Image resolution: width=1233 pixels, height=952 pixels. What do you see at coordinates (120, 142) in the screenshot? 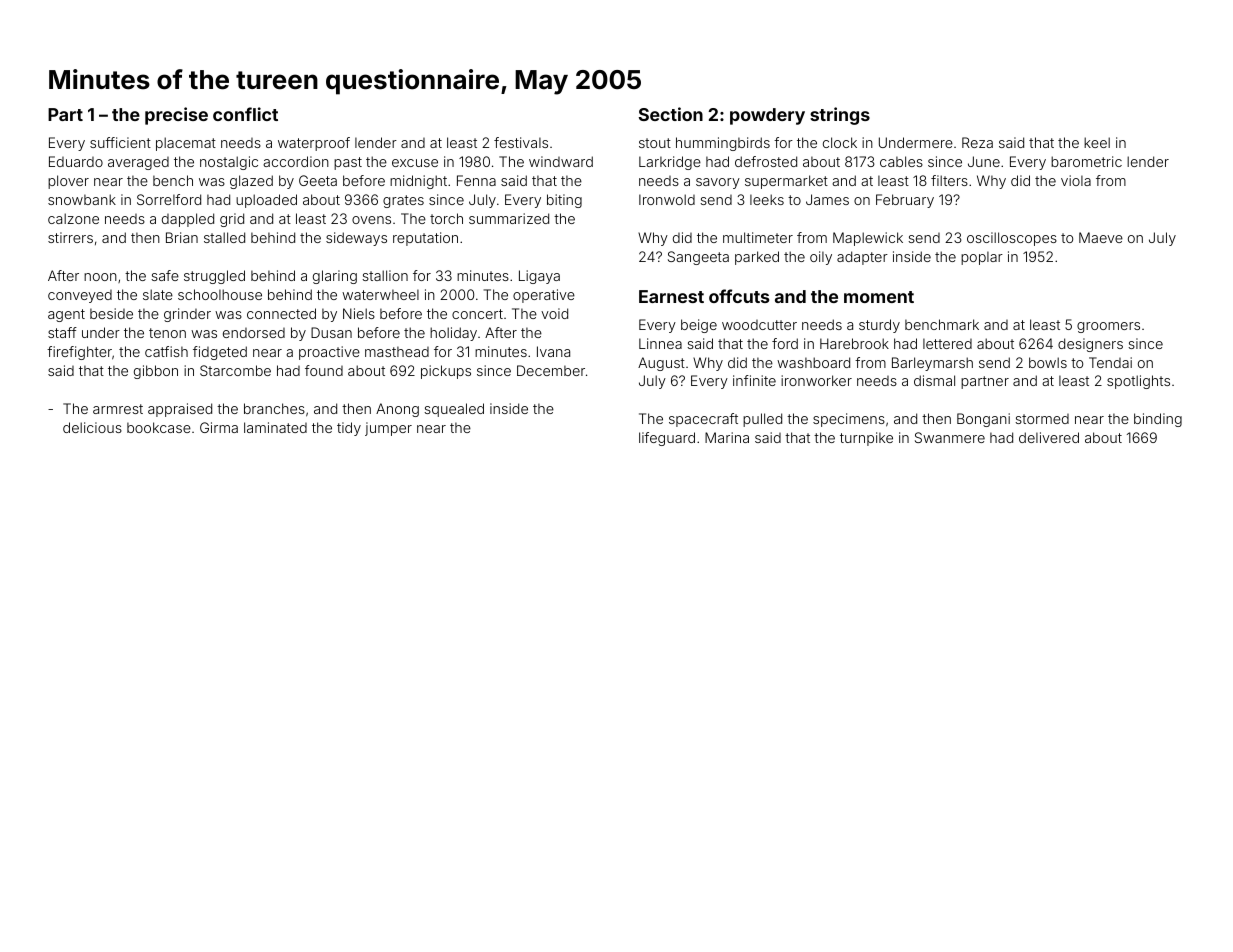
I see `sufficient` at bounding box center [120, 142].
